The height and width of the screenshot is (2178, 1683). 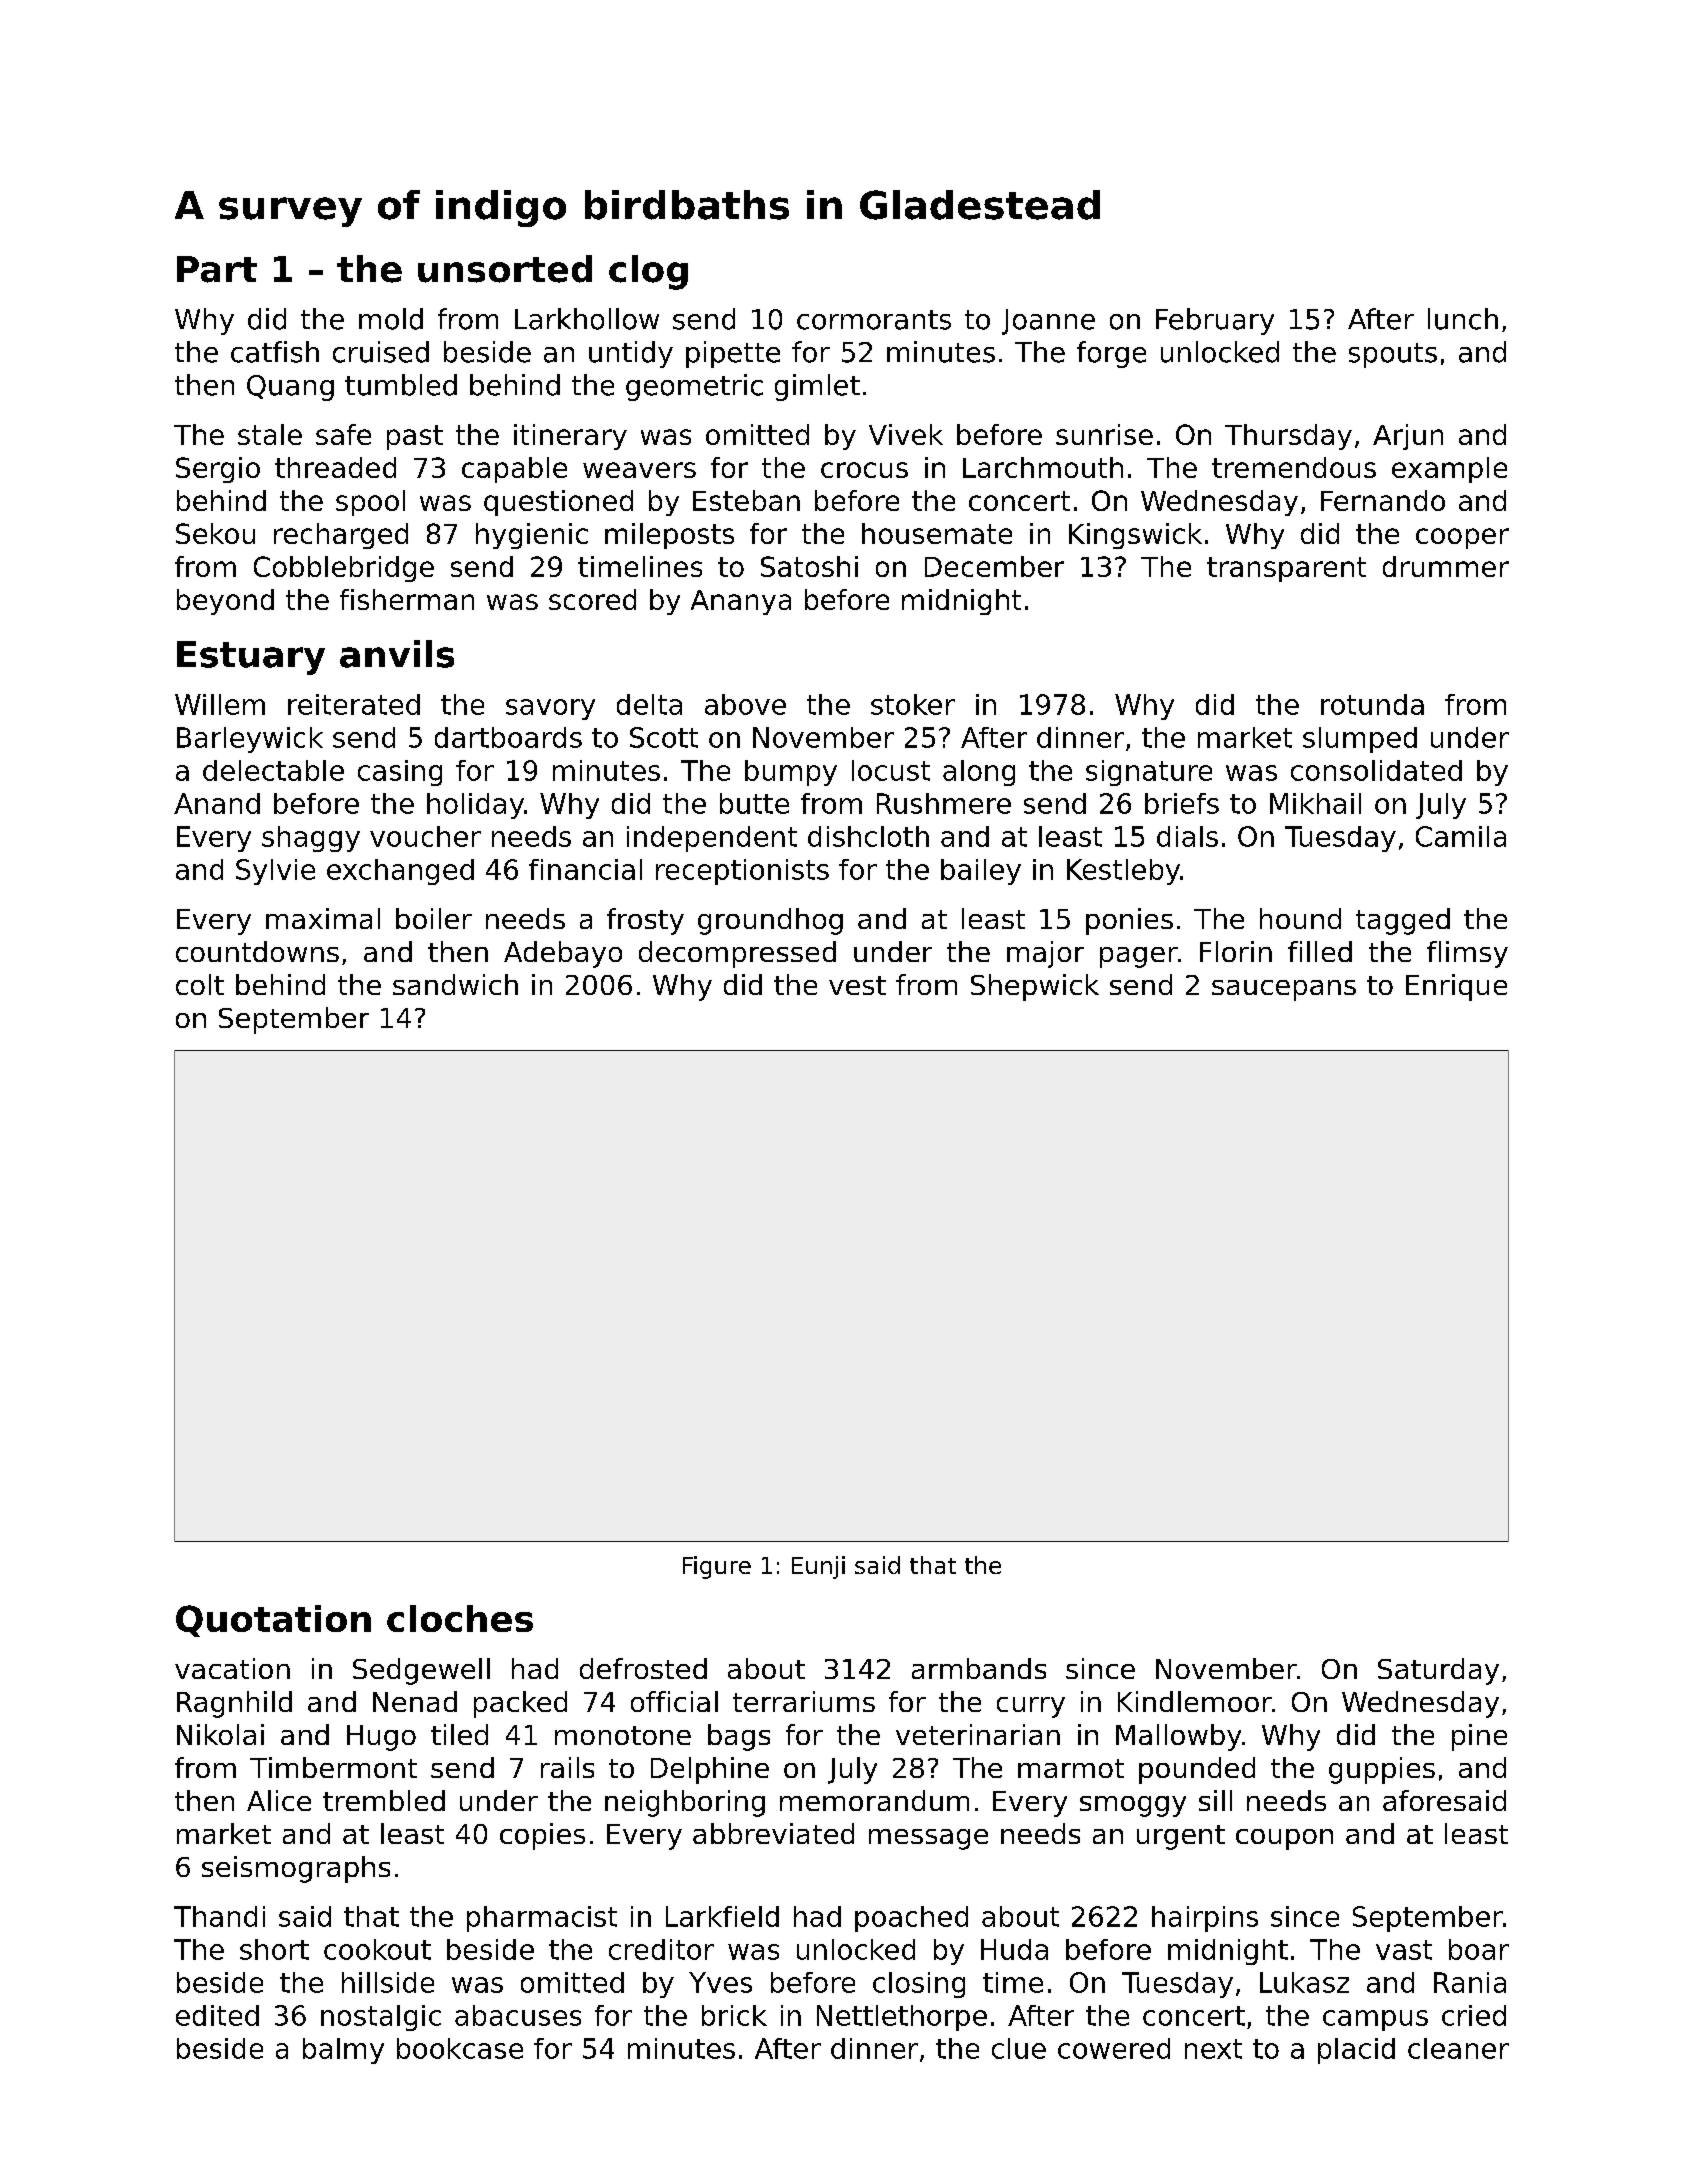 I want to click on neighboring, so click(x=685, y=1803).
